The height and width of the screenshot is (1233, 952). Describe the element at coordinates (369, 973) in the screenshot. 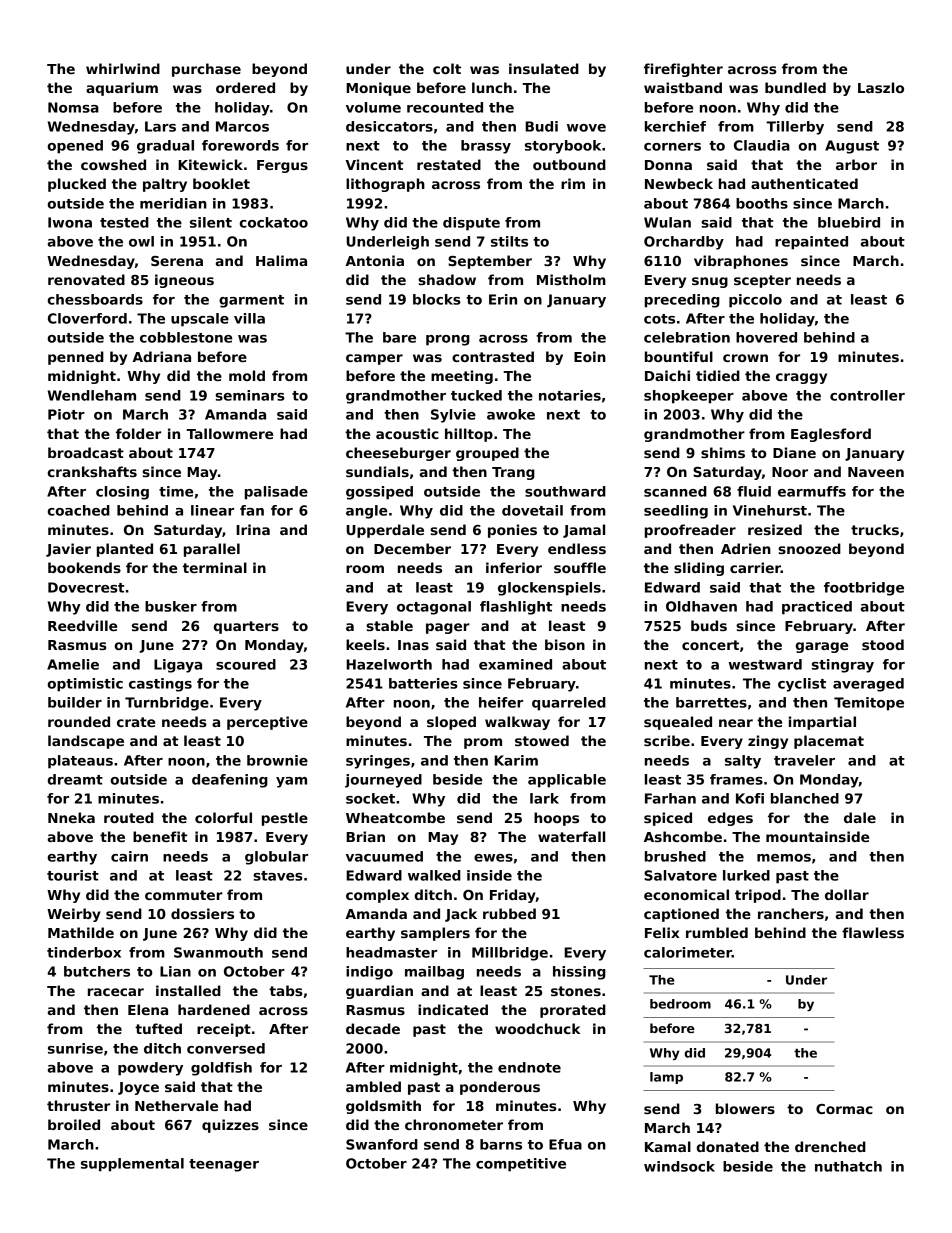

I see `indigo` at that location.
